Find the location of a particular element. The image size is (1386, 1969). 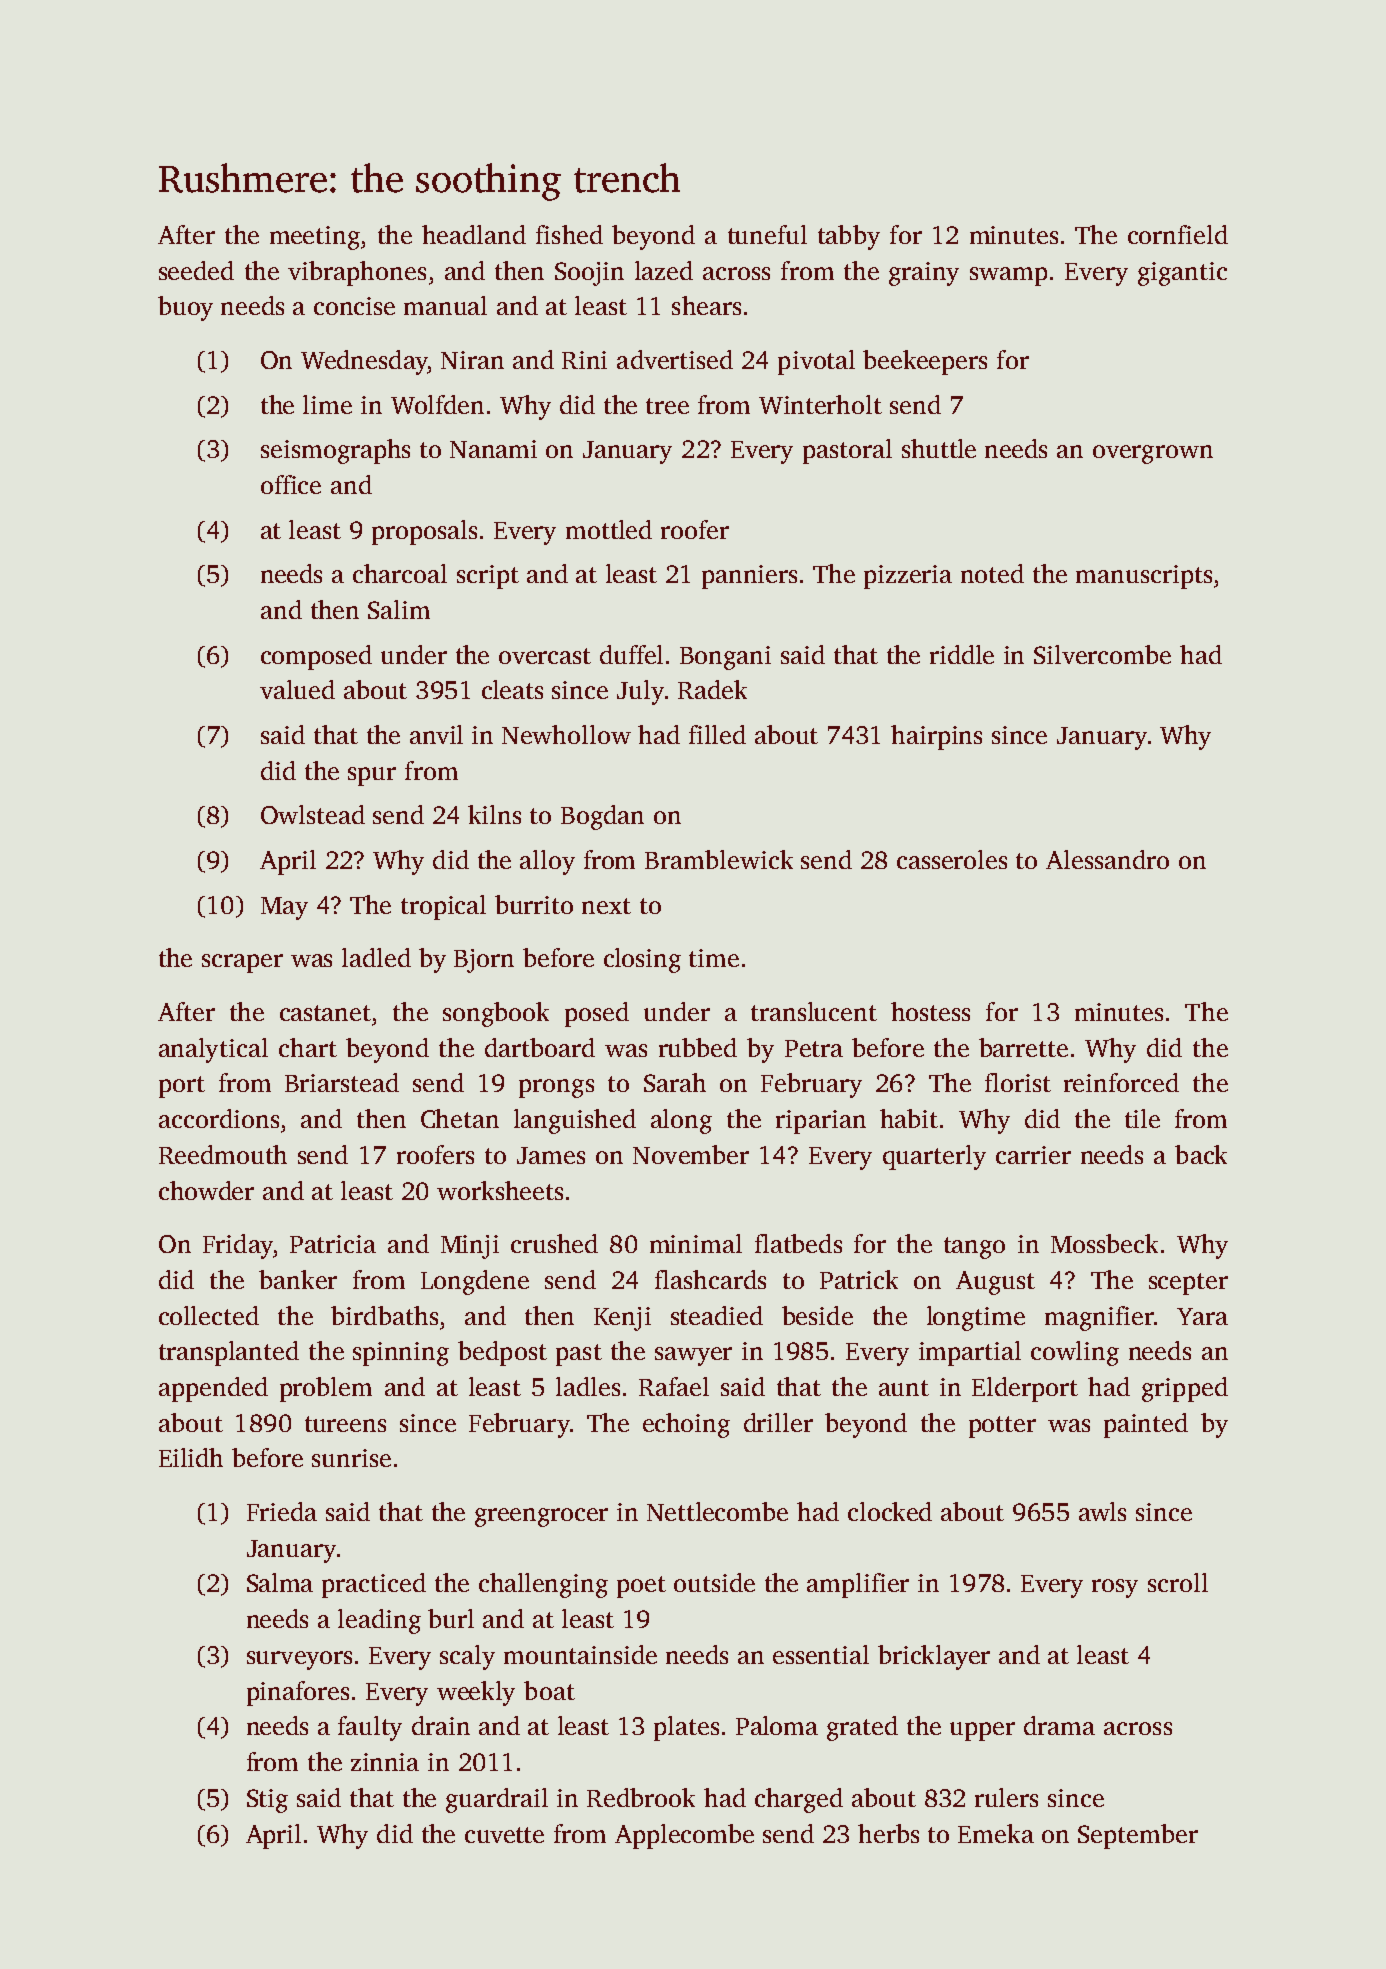

back is located at coordinates (1201, 1154).
